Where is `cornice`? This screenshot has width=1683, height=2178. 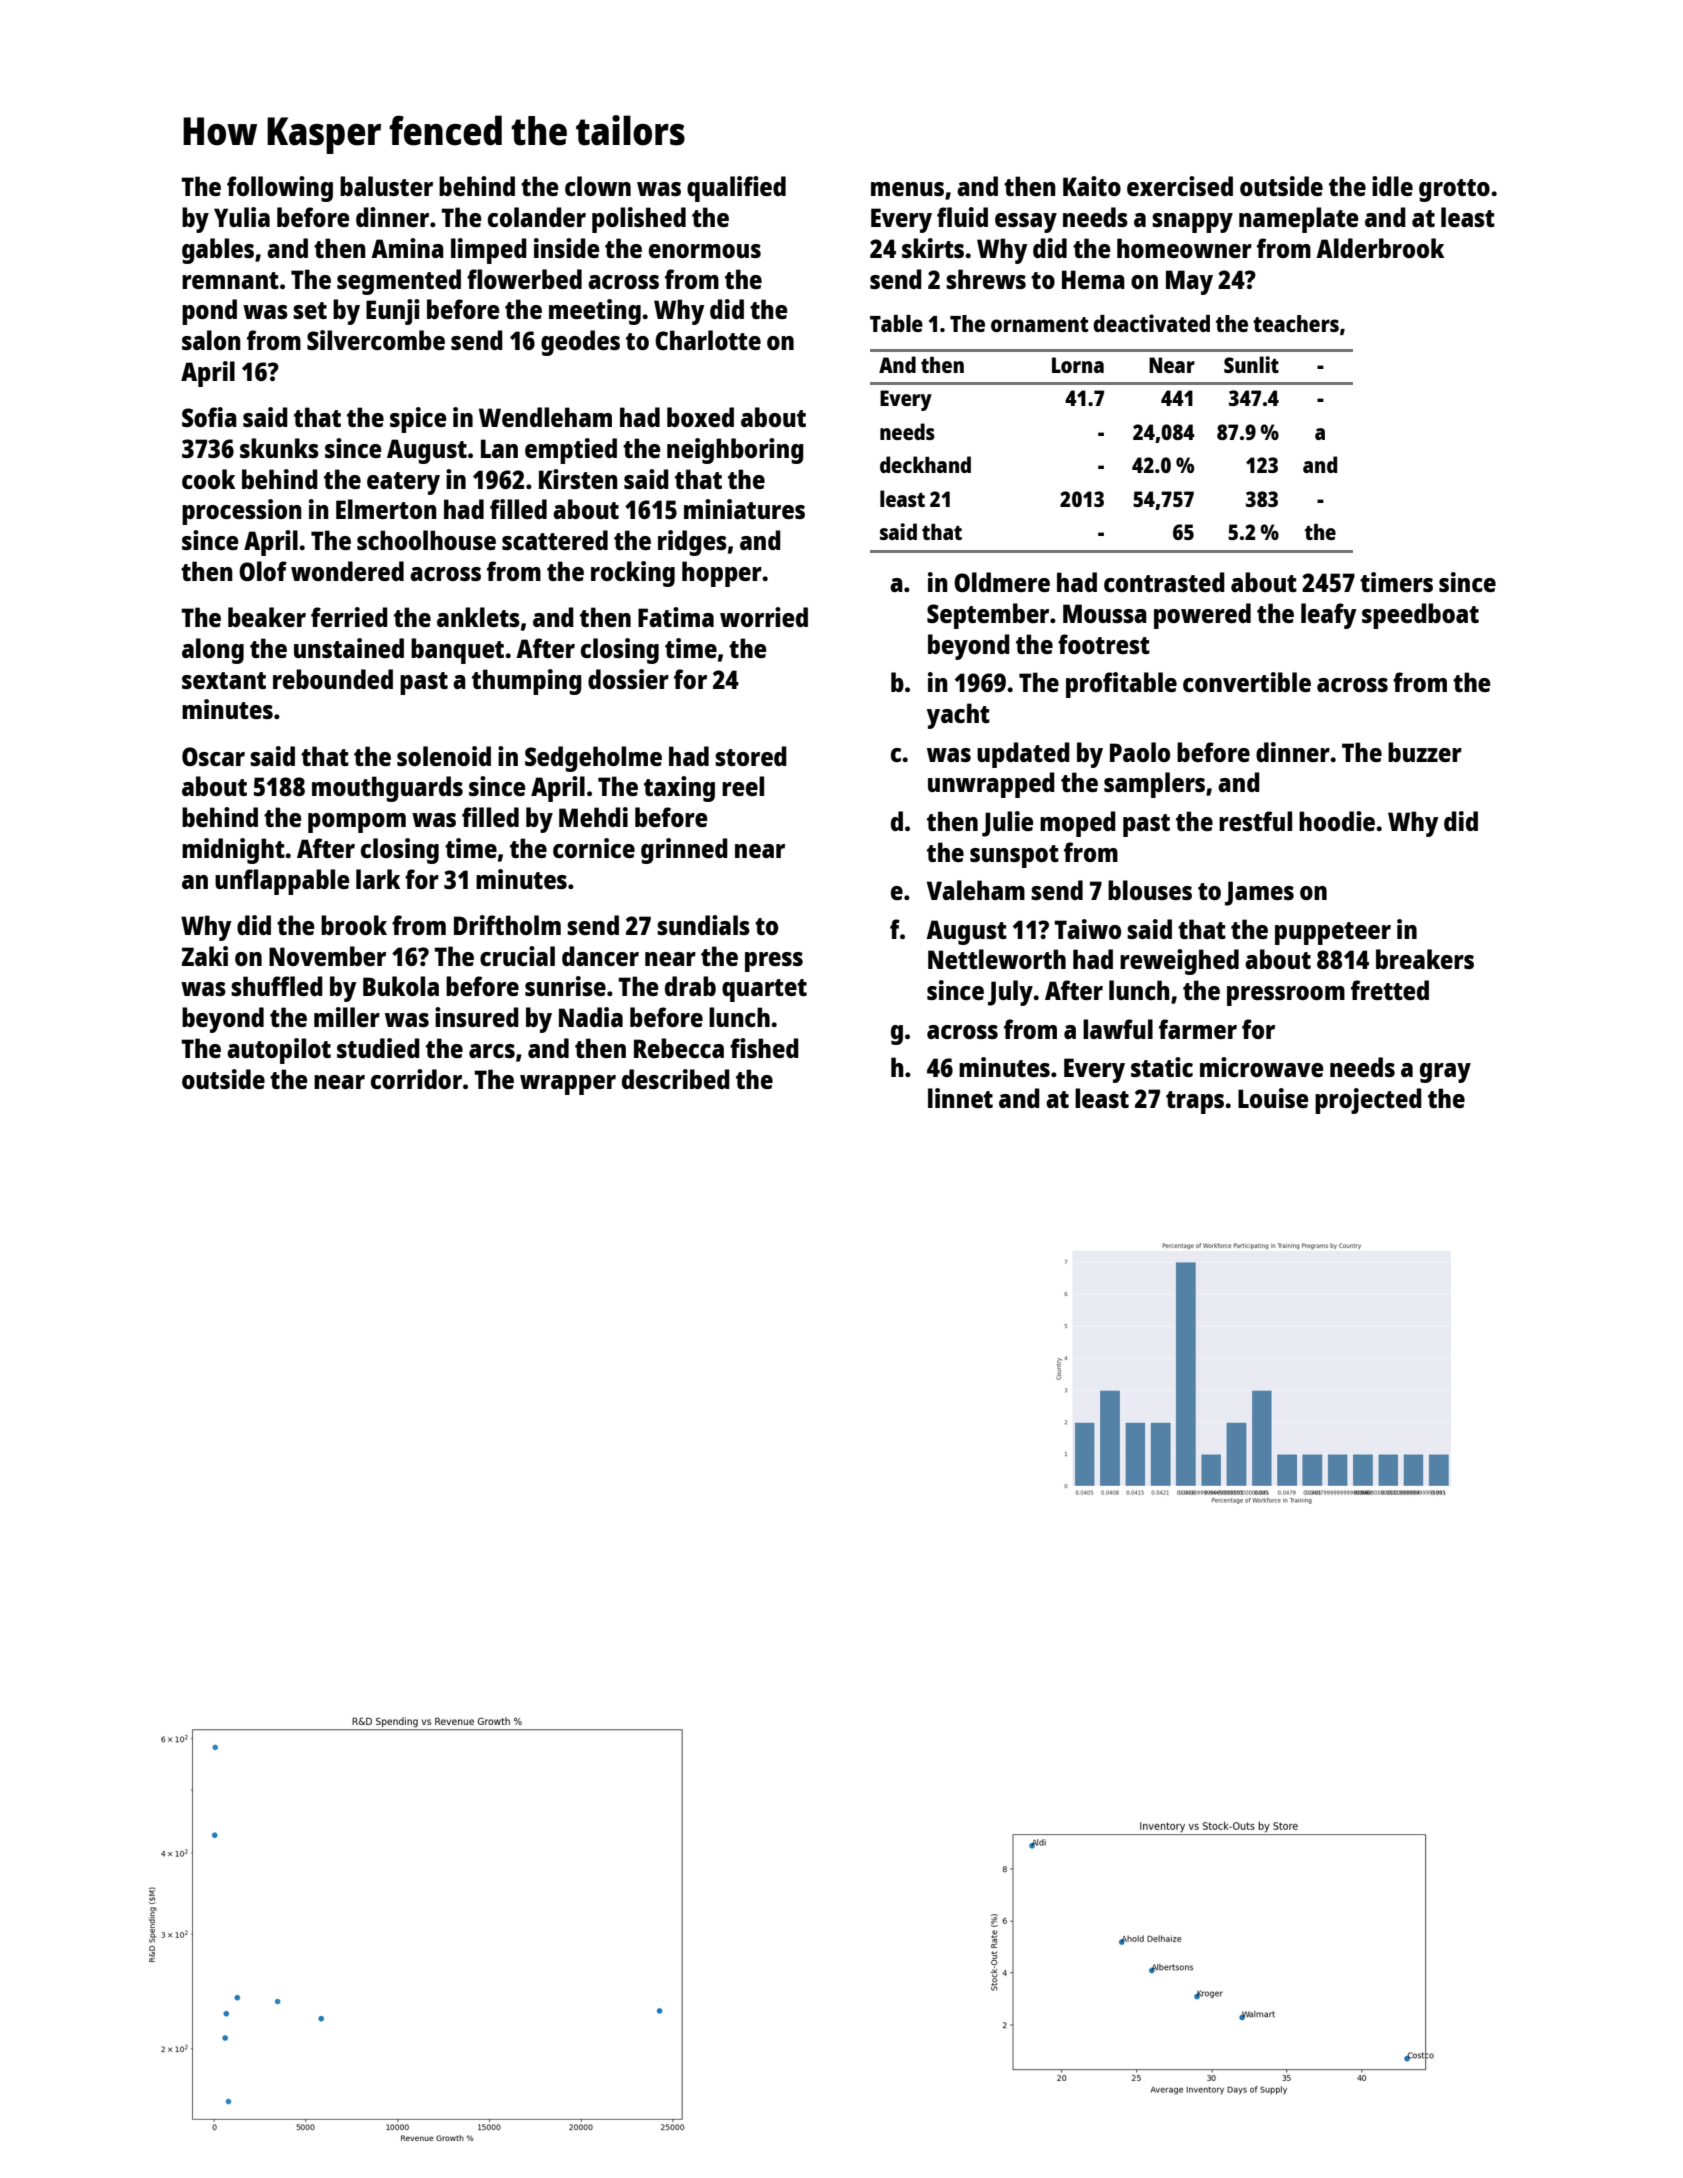 cornice is located at coordinates (594, 848).
